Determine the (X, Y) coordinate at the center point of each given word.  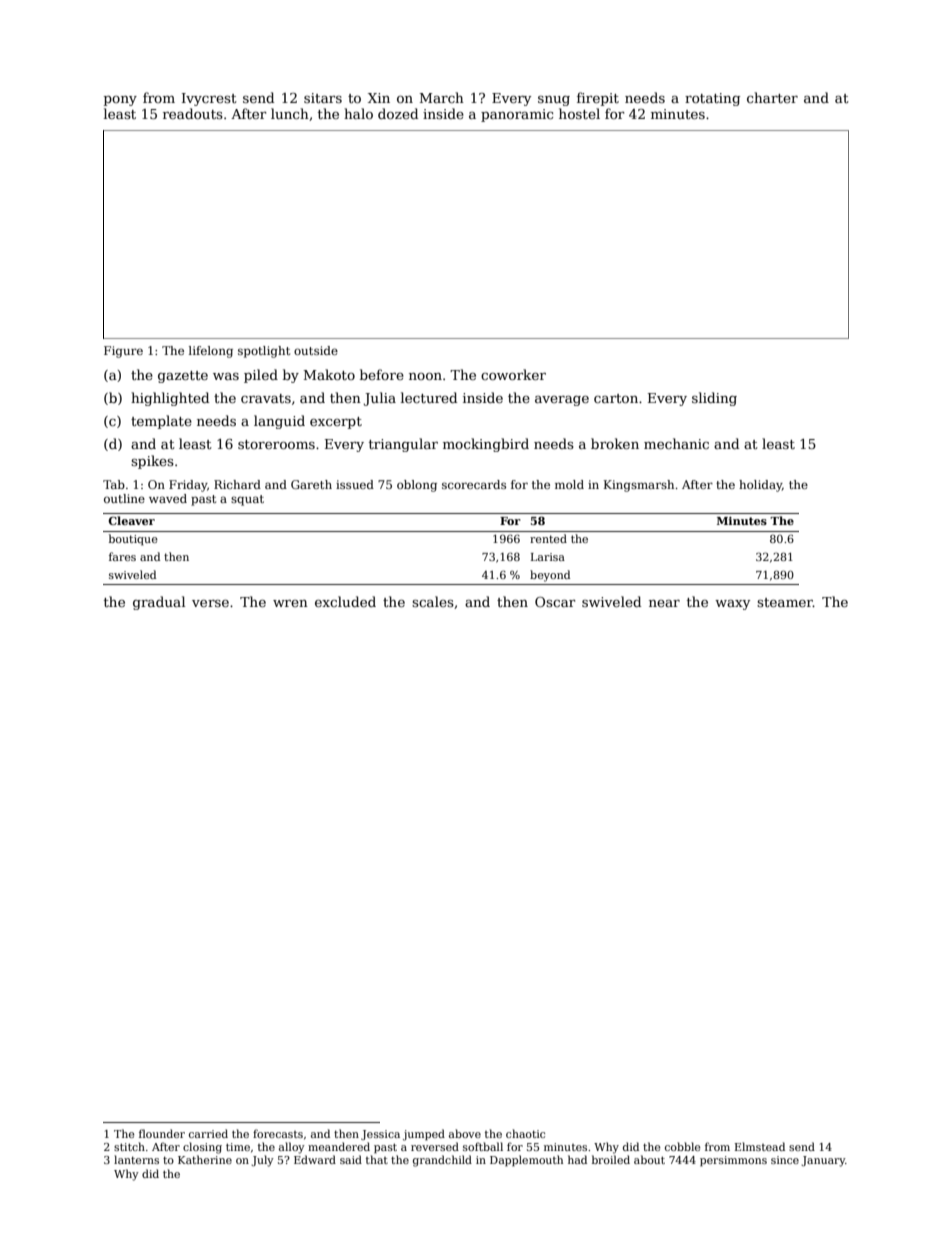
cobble (683, 1146)
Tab (114, 484)
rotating (712, 99)
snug (554, 101)
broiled (611, 1159)
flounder (162, 1133)
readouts (193, 113)
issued (355, 484)
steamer (785, 602)
